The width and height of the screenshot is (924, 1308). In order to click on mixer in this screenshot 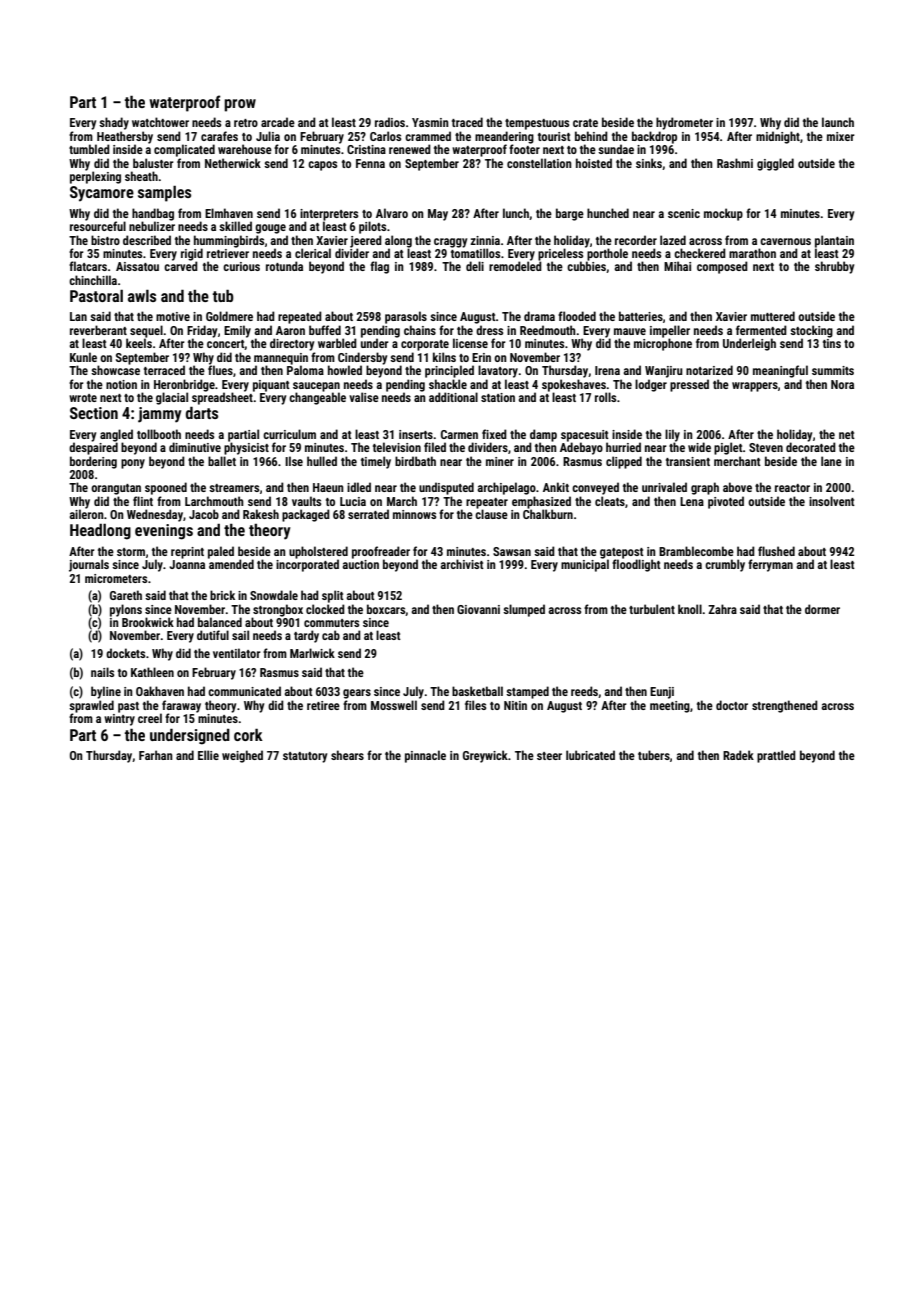, I will do `click(841, 136)`.
